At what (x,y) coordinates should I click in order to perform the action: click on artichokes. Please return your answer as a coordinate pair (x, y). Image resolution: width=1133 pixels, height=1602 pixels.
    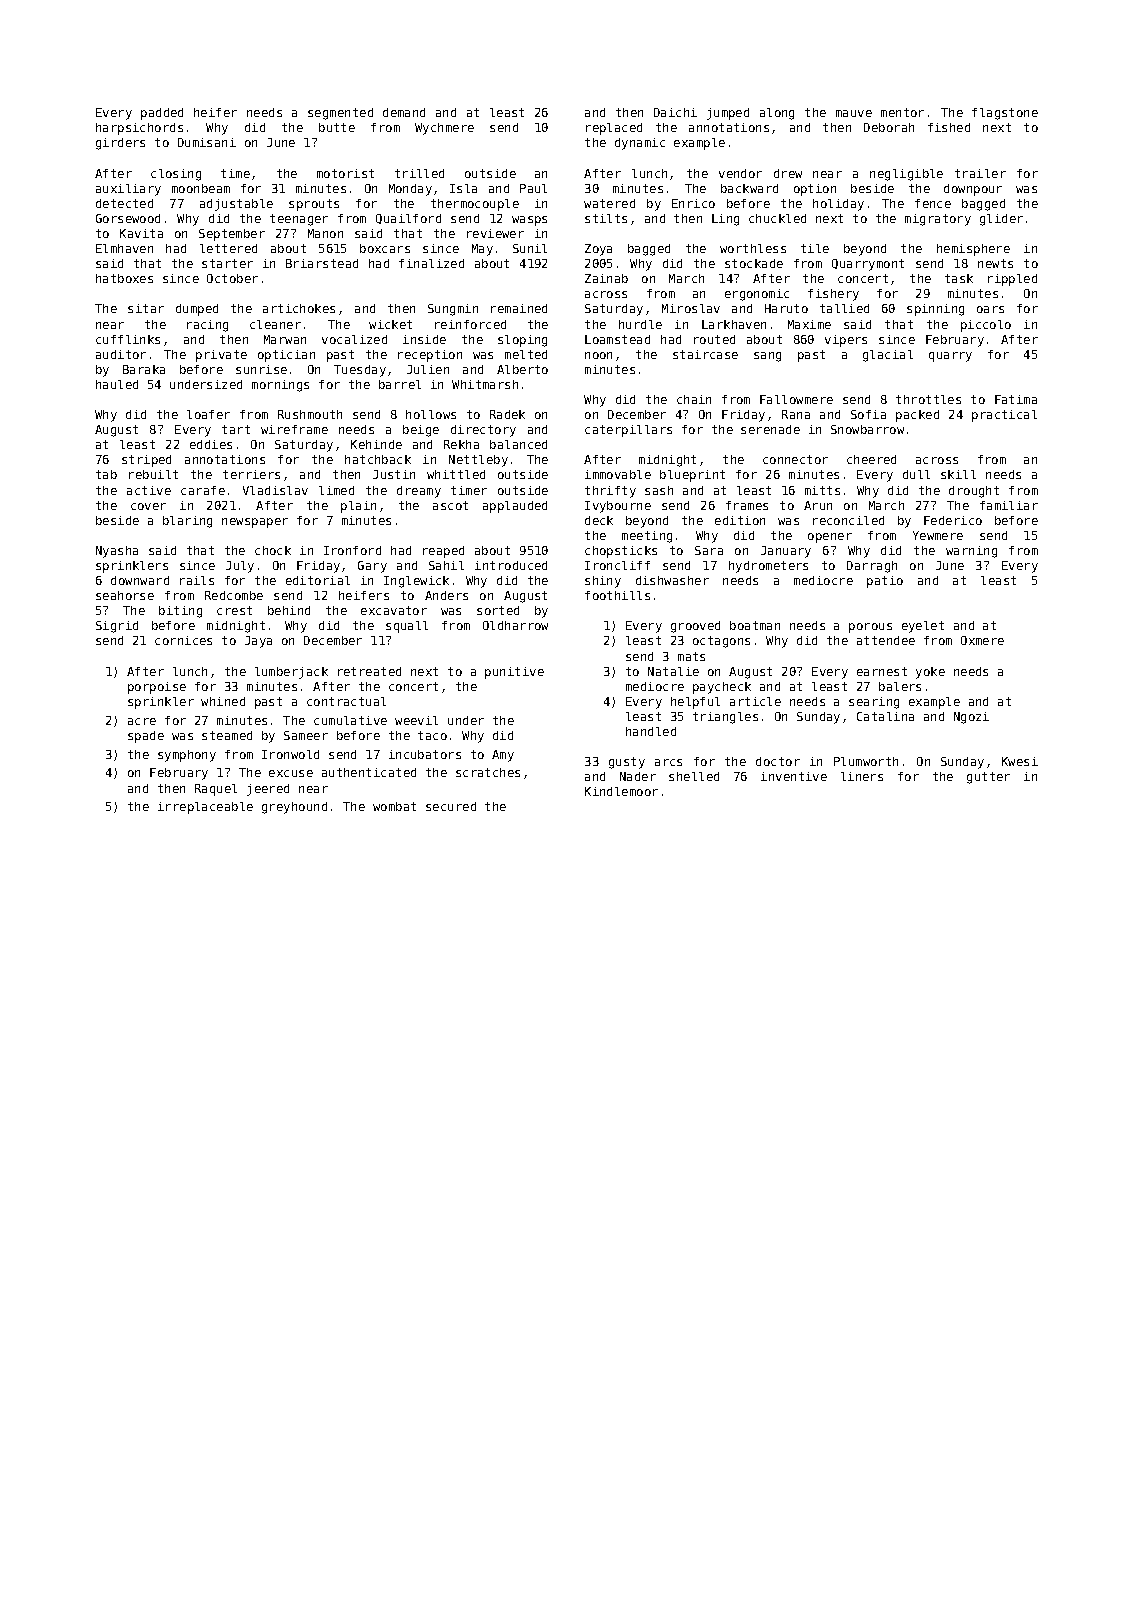
    Looking at the image, I should click on (299, 308).
